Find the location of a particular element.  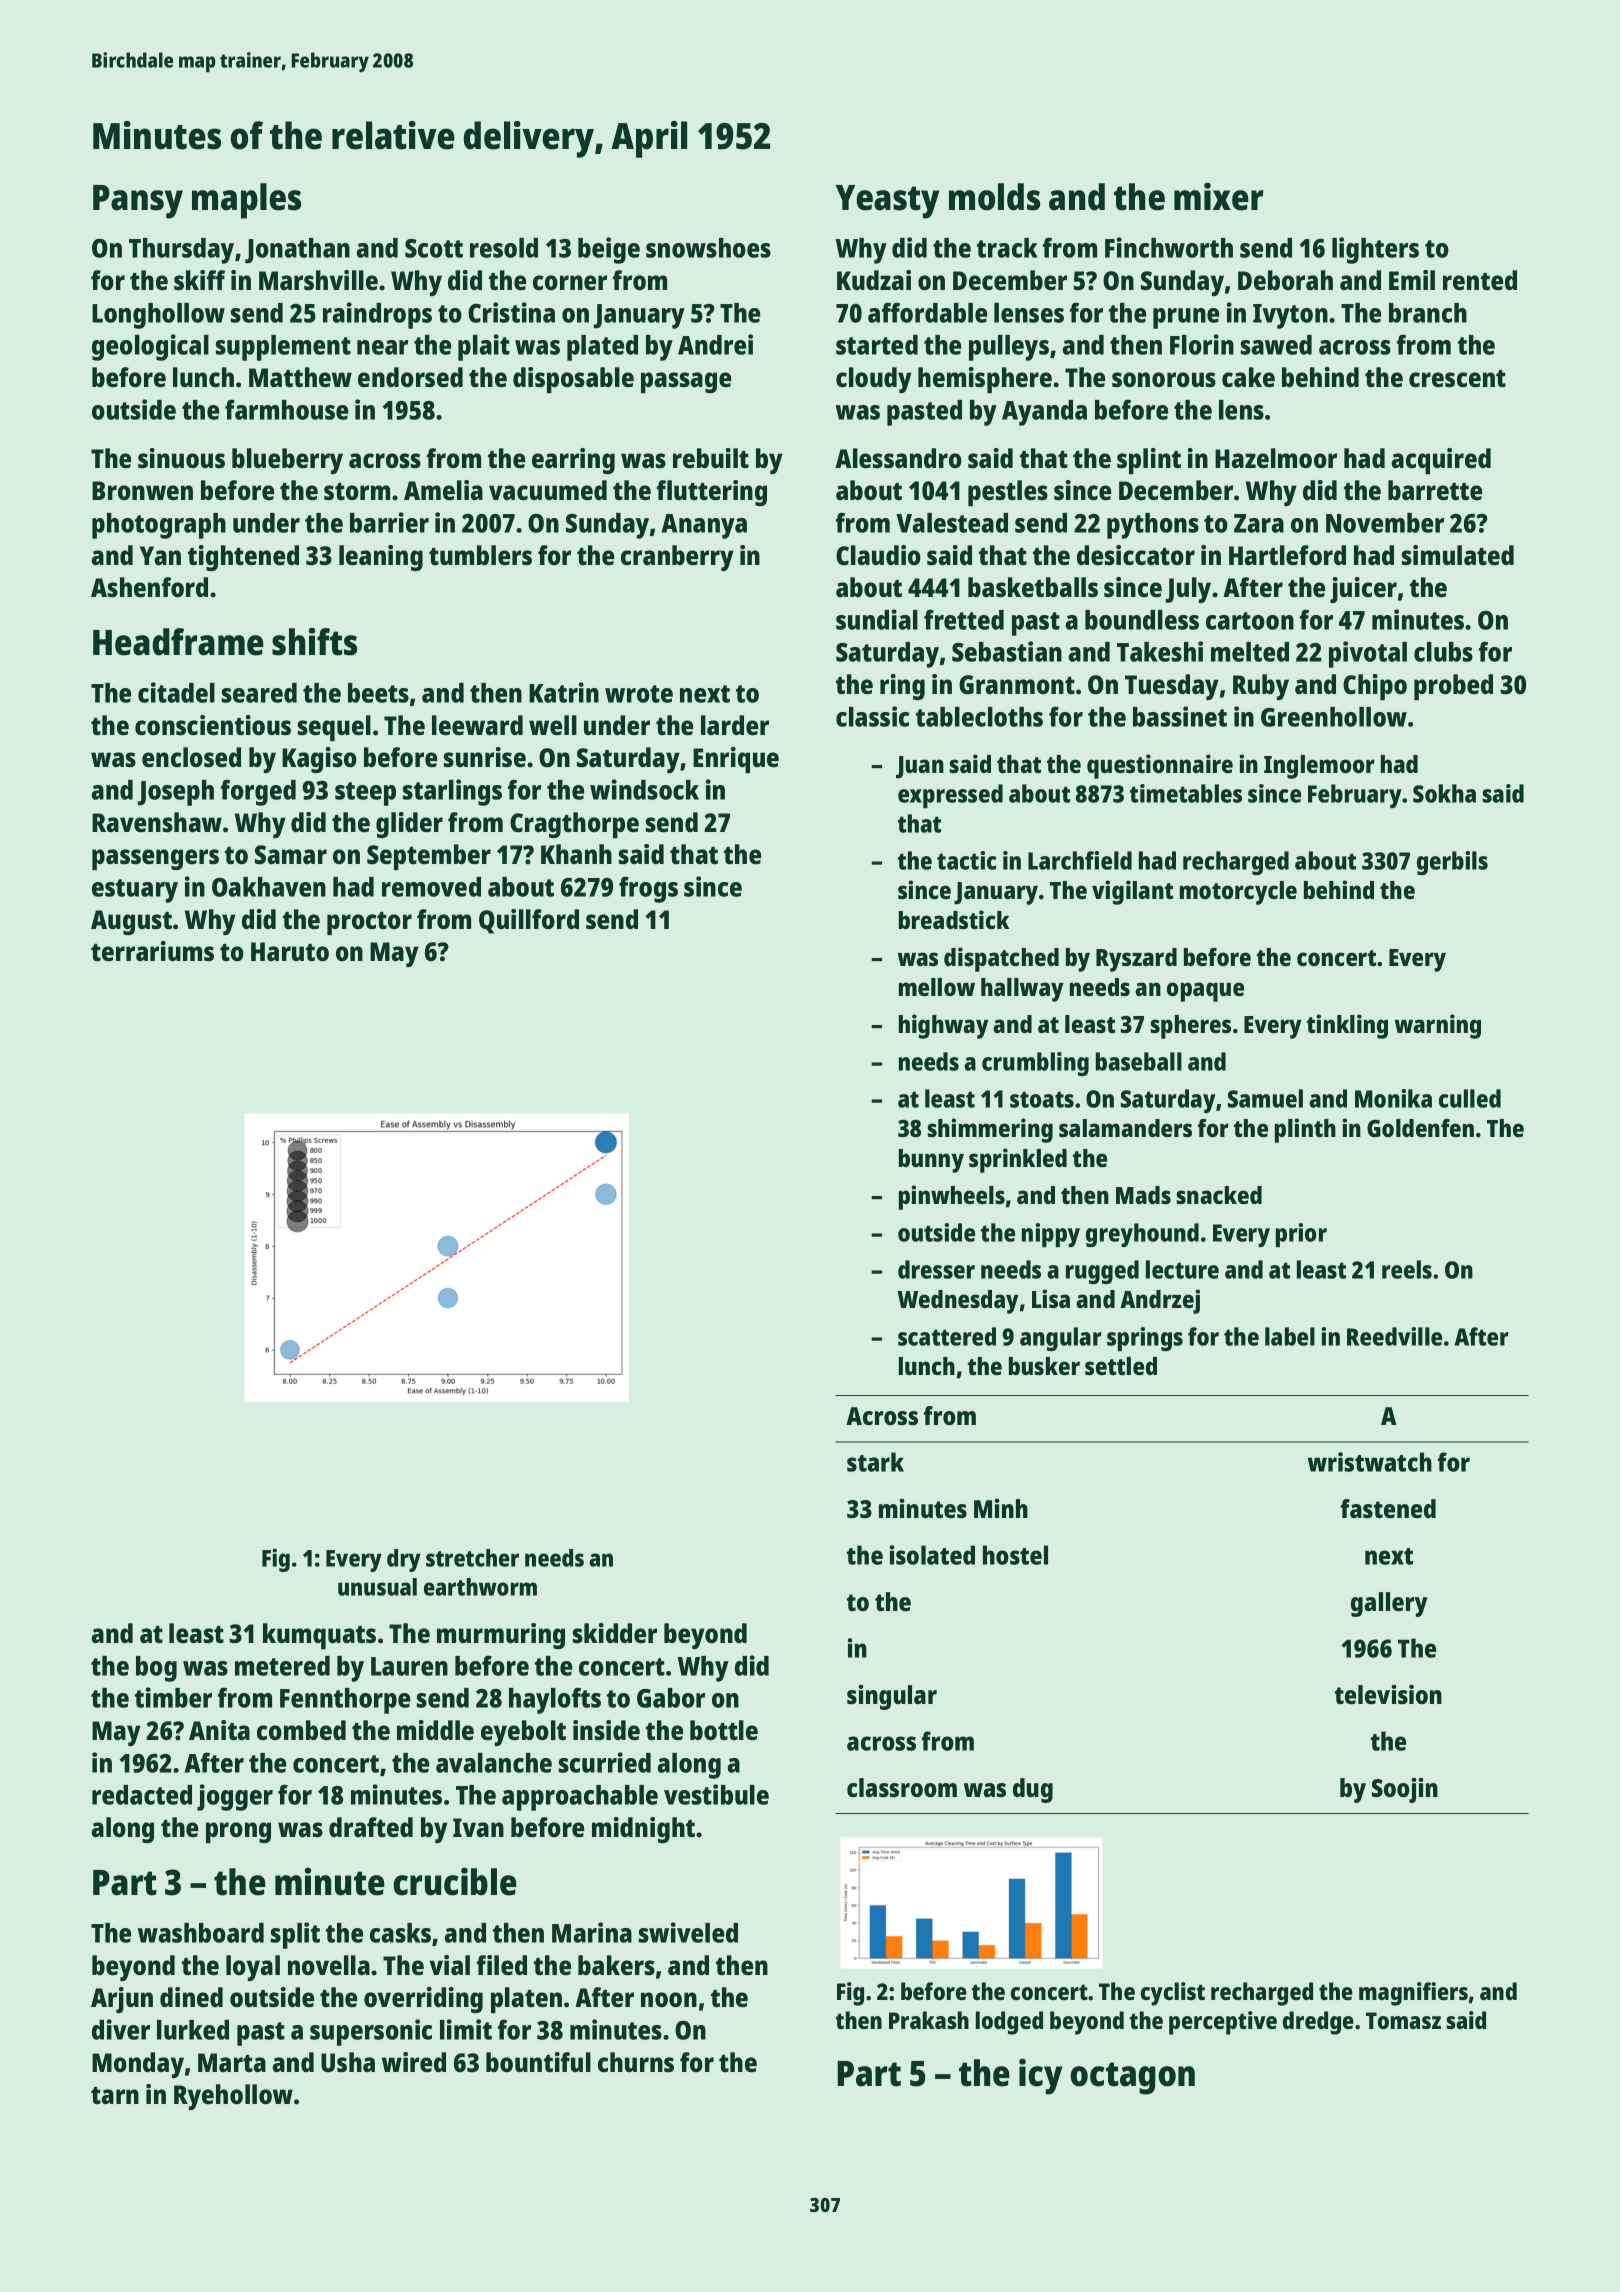

geological is located at coordinates (150, 347).
